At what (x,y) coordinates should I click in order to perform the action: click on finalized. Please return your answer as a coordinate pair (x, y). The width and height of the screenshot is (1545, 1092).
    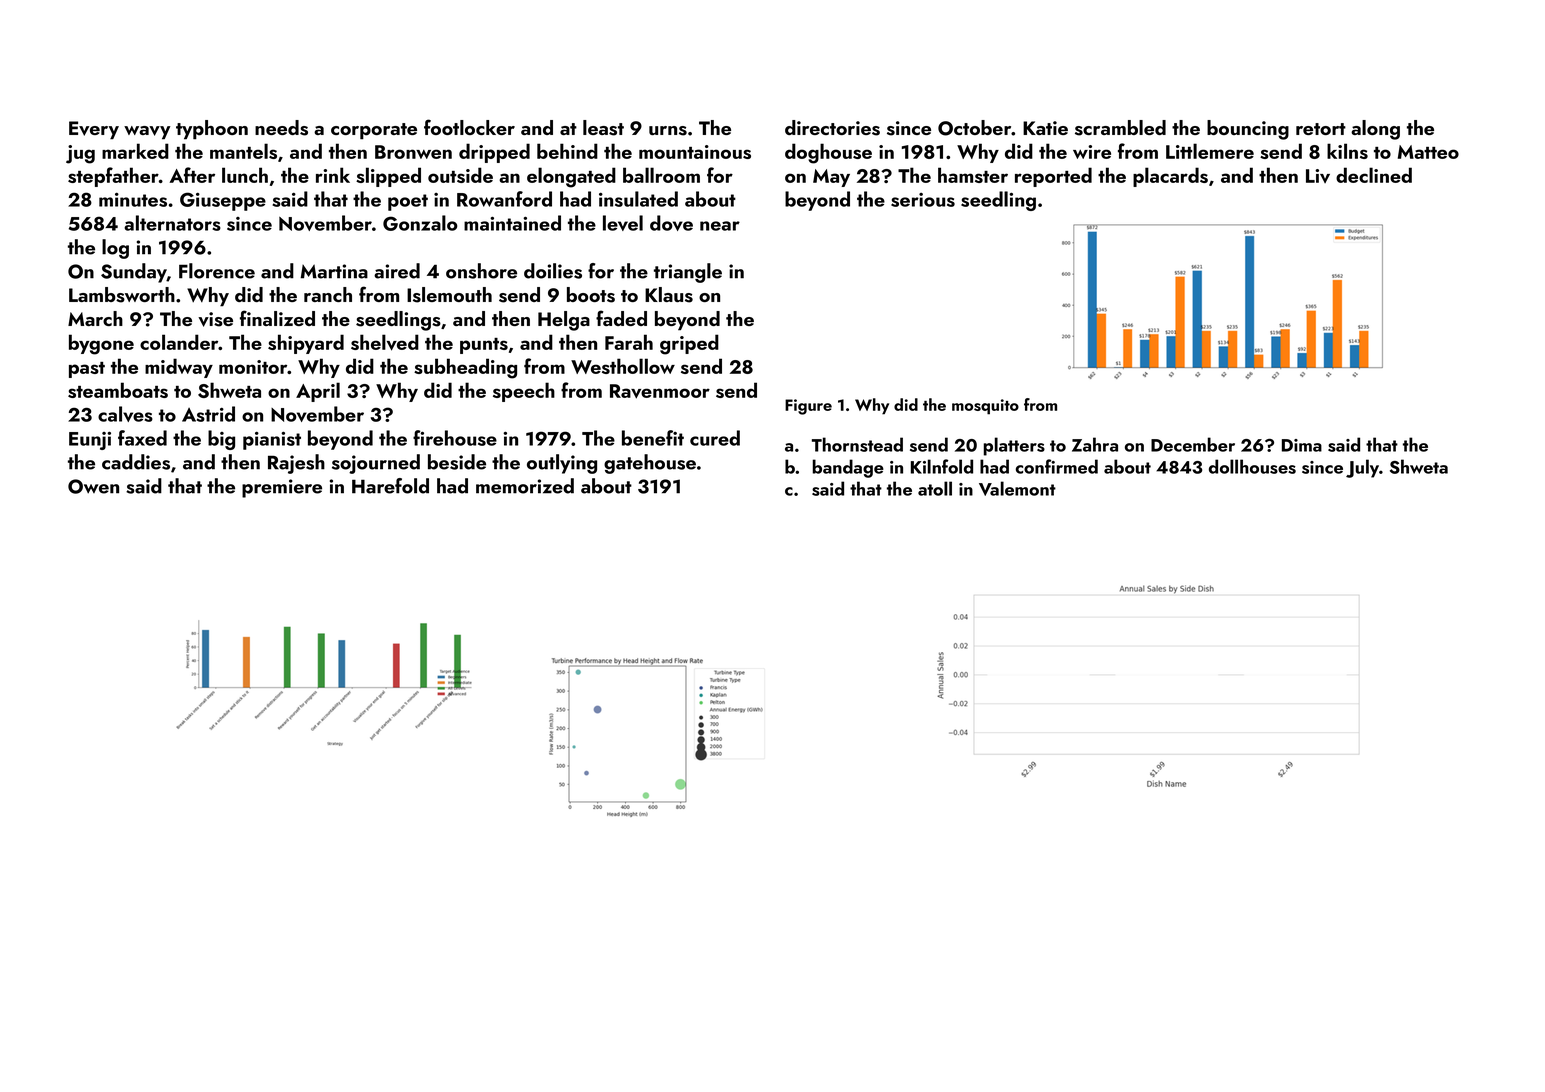
    Looking at the image, I should click on (277, 318).
